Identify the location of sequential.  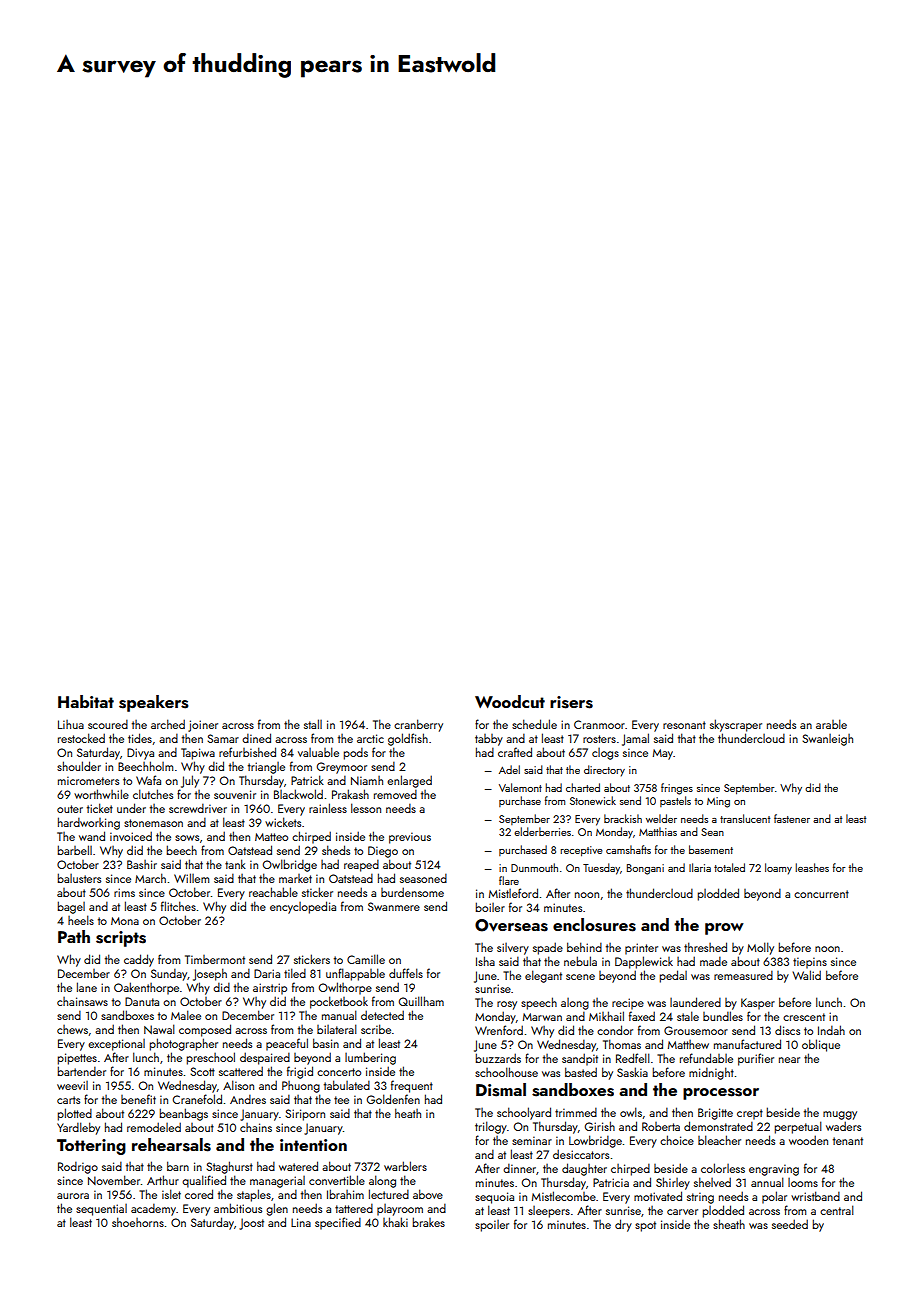
(101, 1210).
